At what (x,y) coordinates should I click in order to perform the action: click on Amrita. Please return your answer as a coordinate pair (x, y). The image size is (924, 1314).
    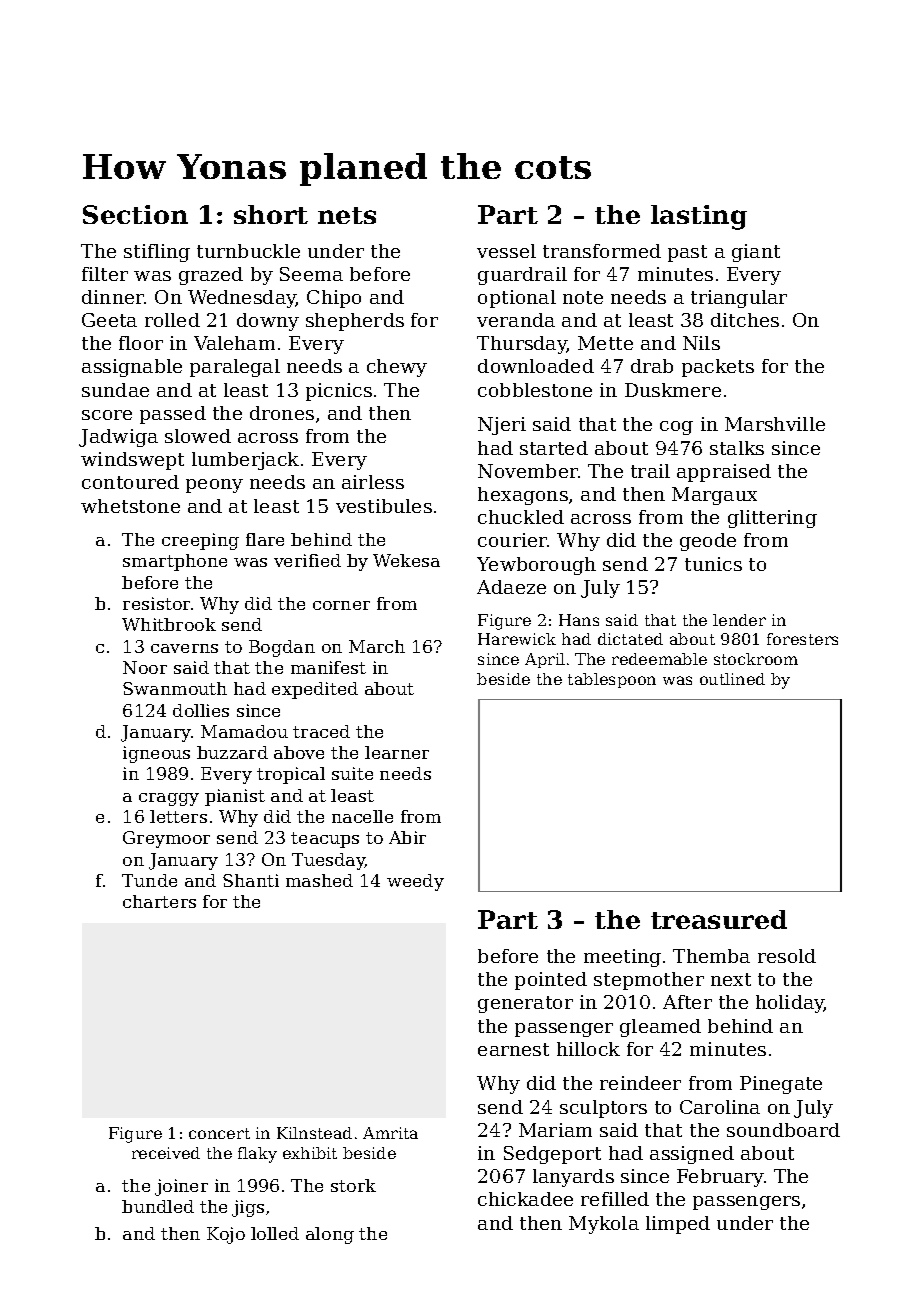
    Looking at the image, I should click on (390, 1133).
